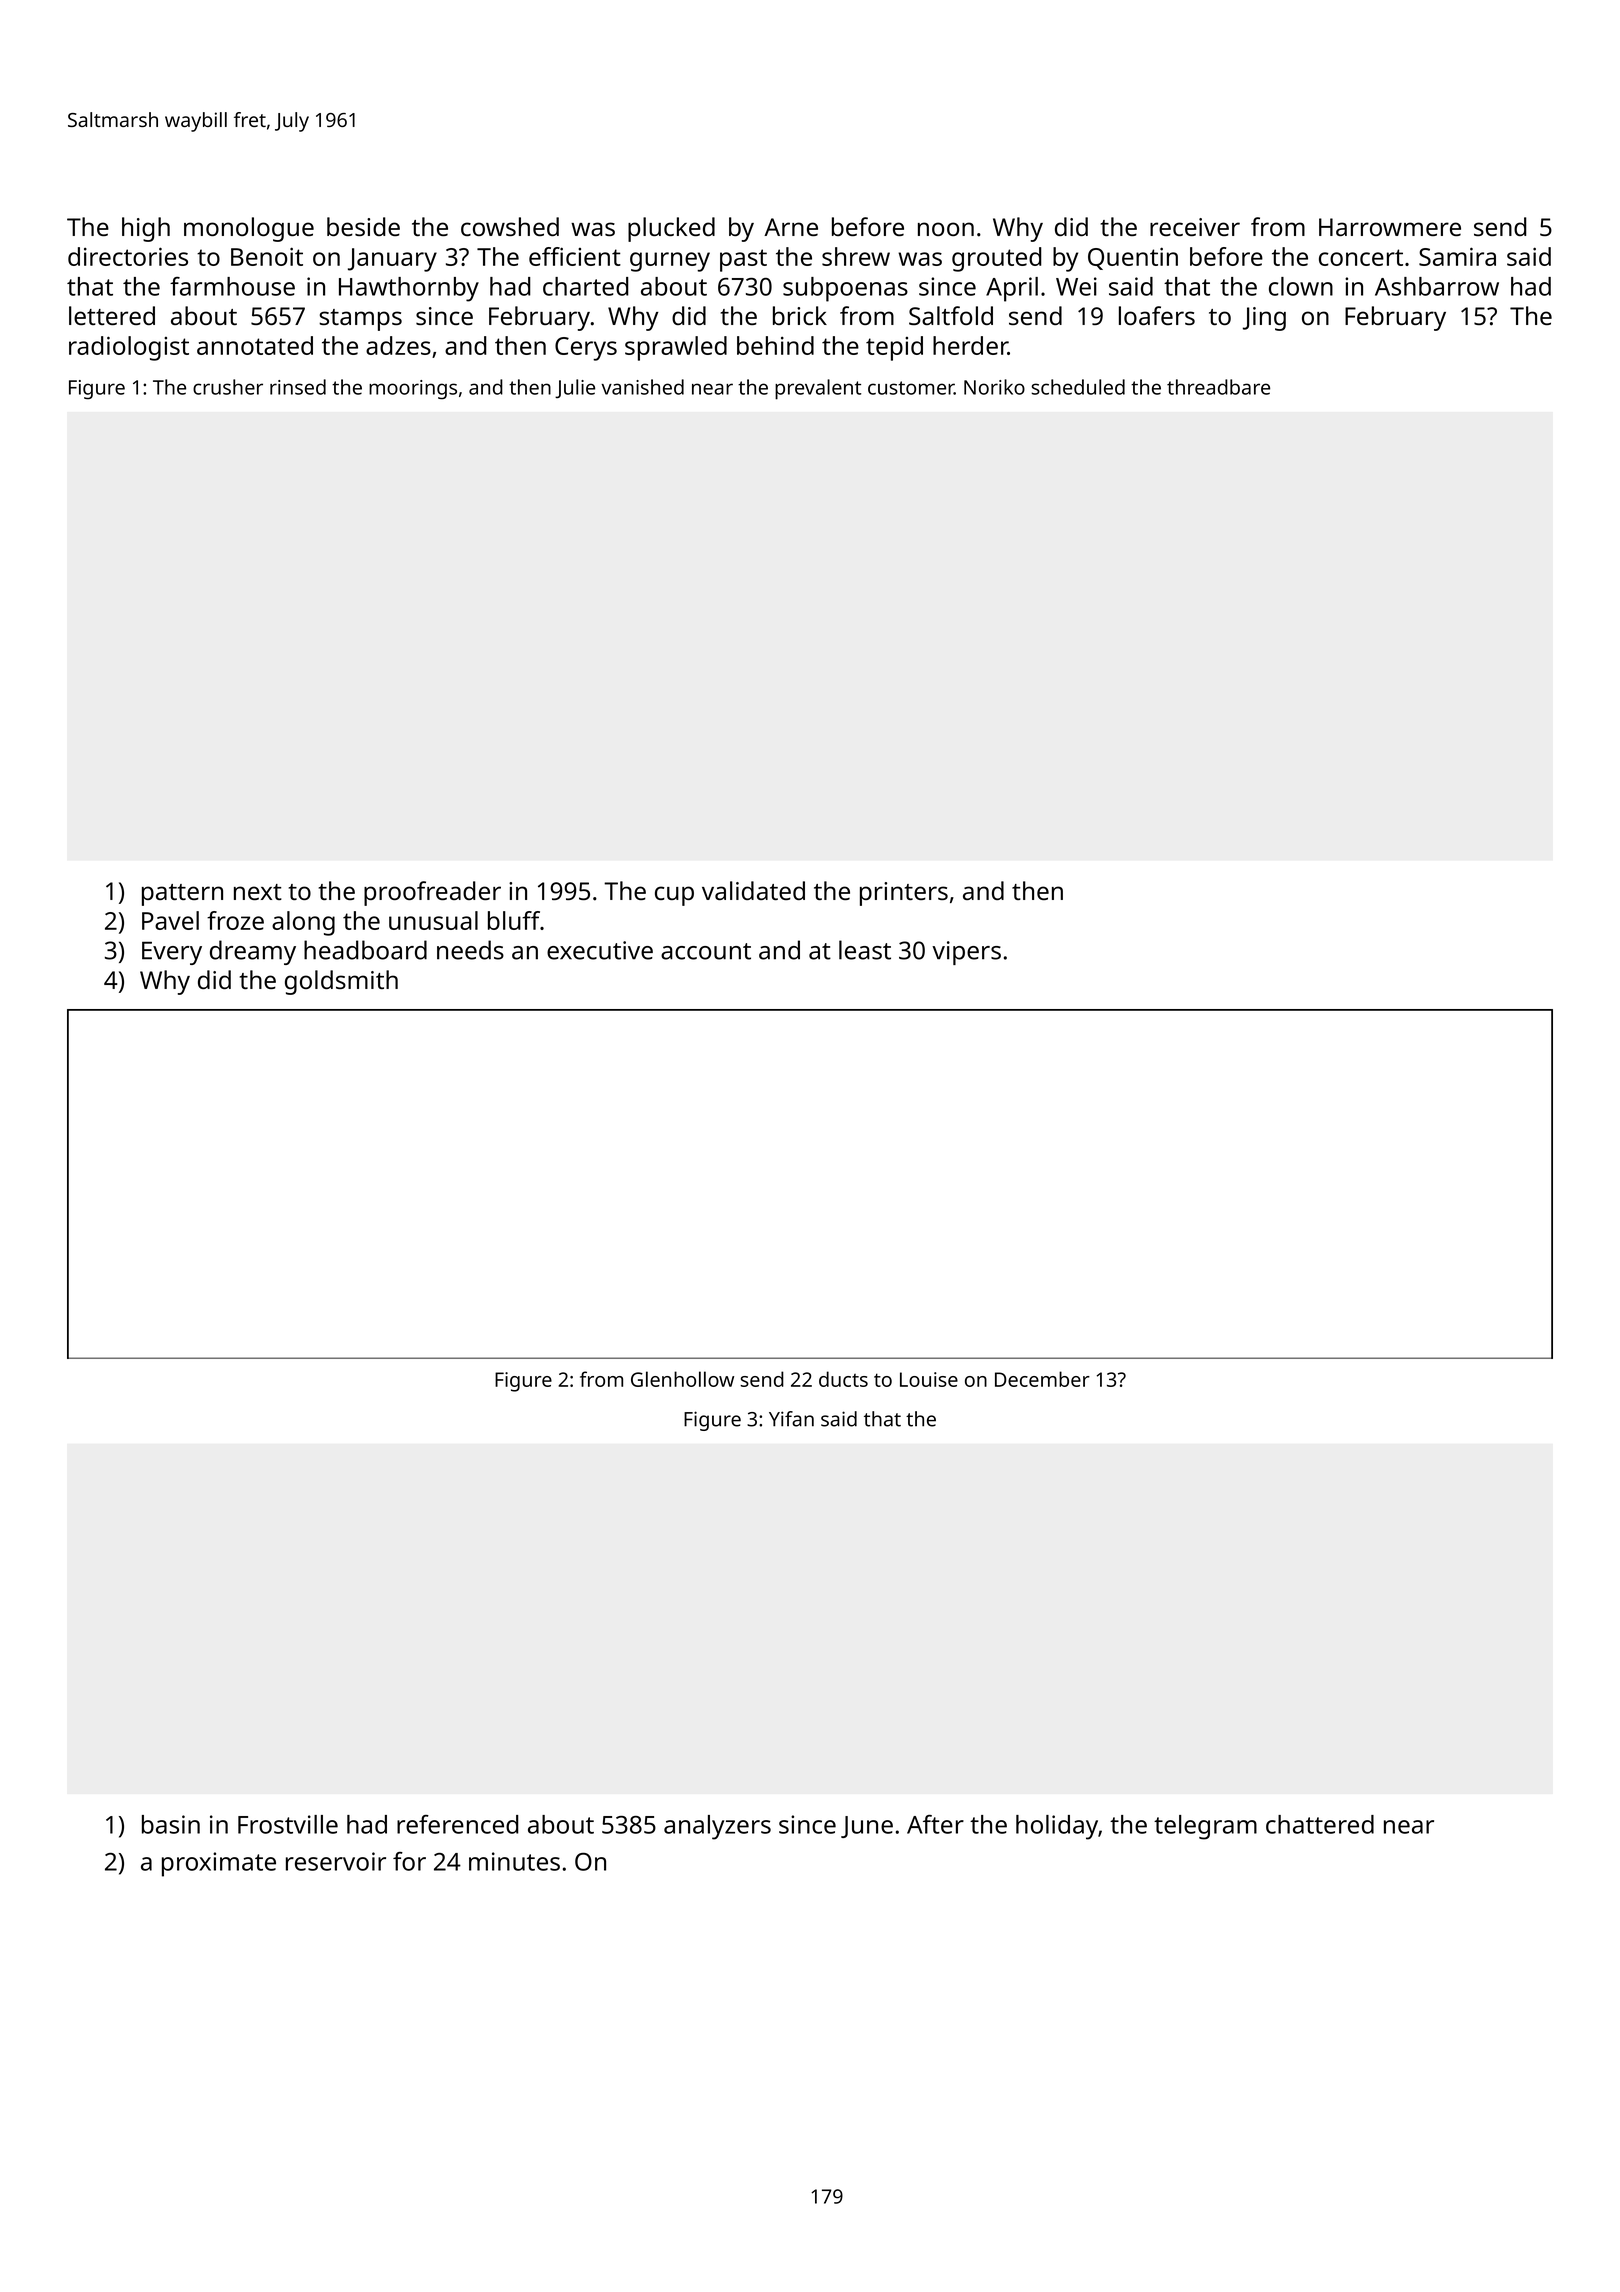 The width and height of the document is (1620, 2292). What do you see at coordinates (1390, 227) in the document?
I see `Harrowmere` at bounding box center [1390, 227].
